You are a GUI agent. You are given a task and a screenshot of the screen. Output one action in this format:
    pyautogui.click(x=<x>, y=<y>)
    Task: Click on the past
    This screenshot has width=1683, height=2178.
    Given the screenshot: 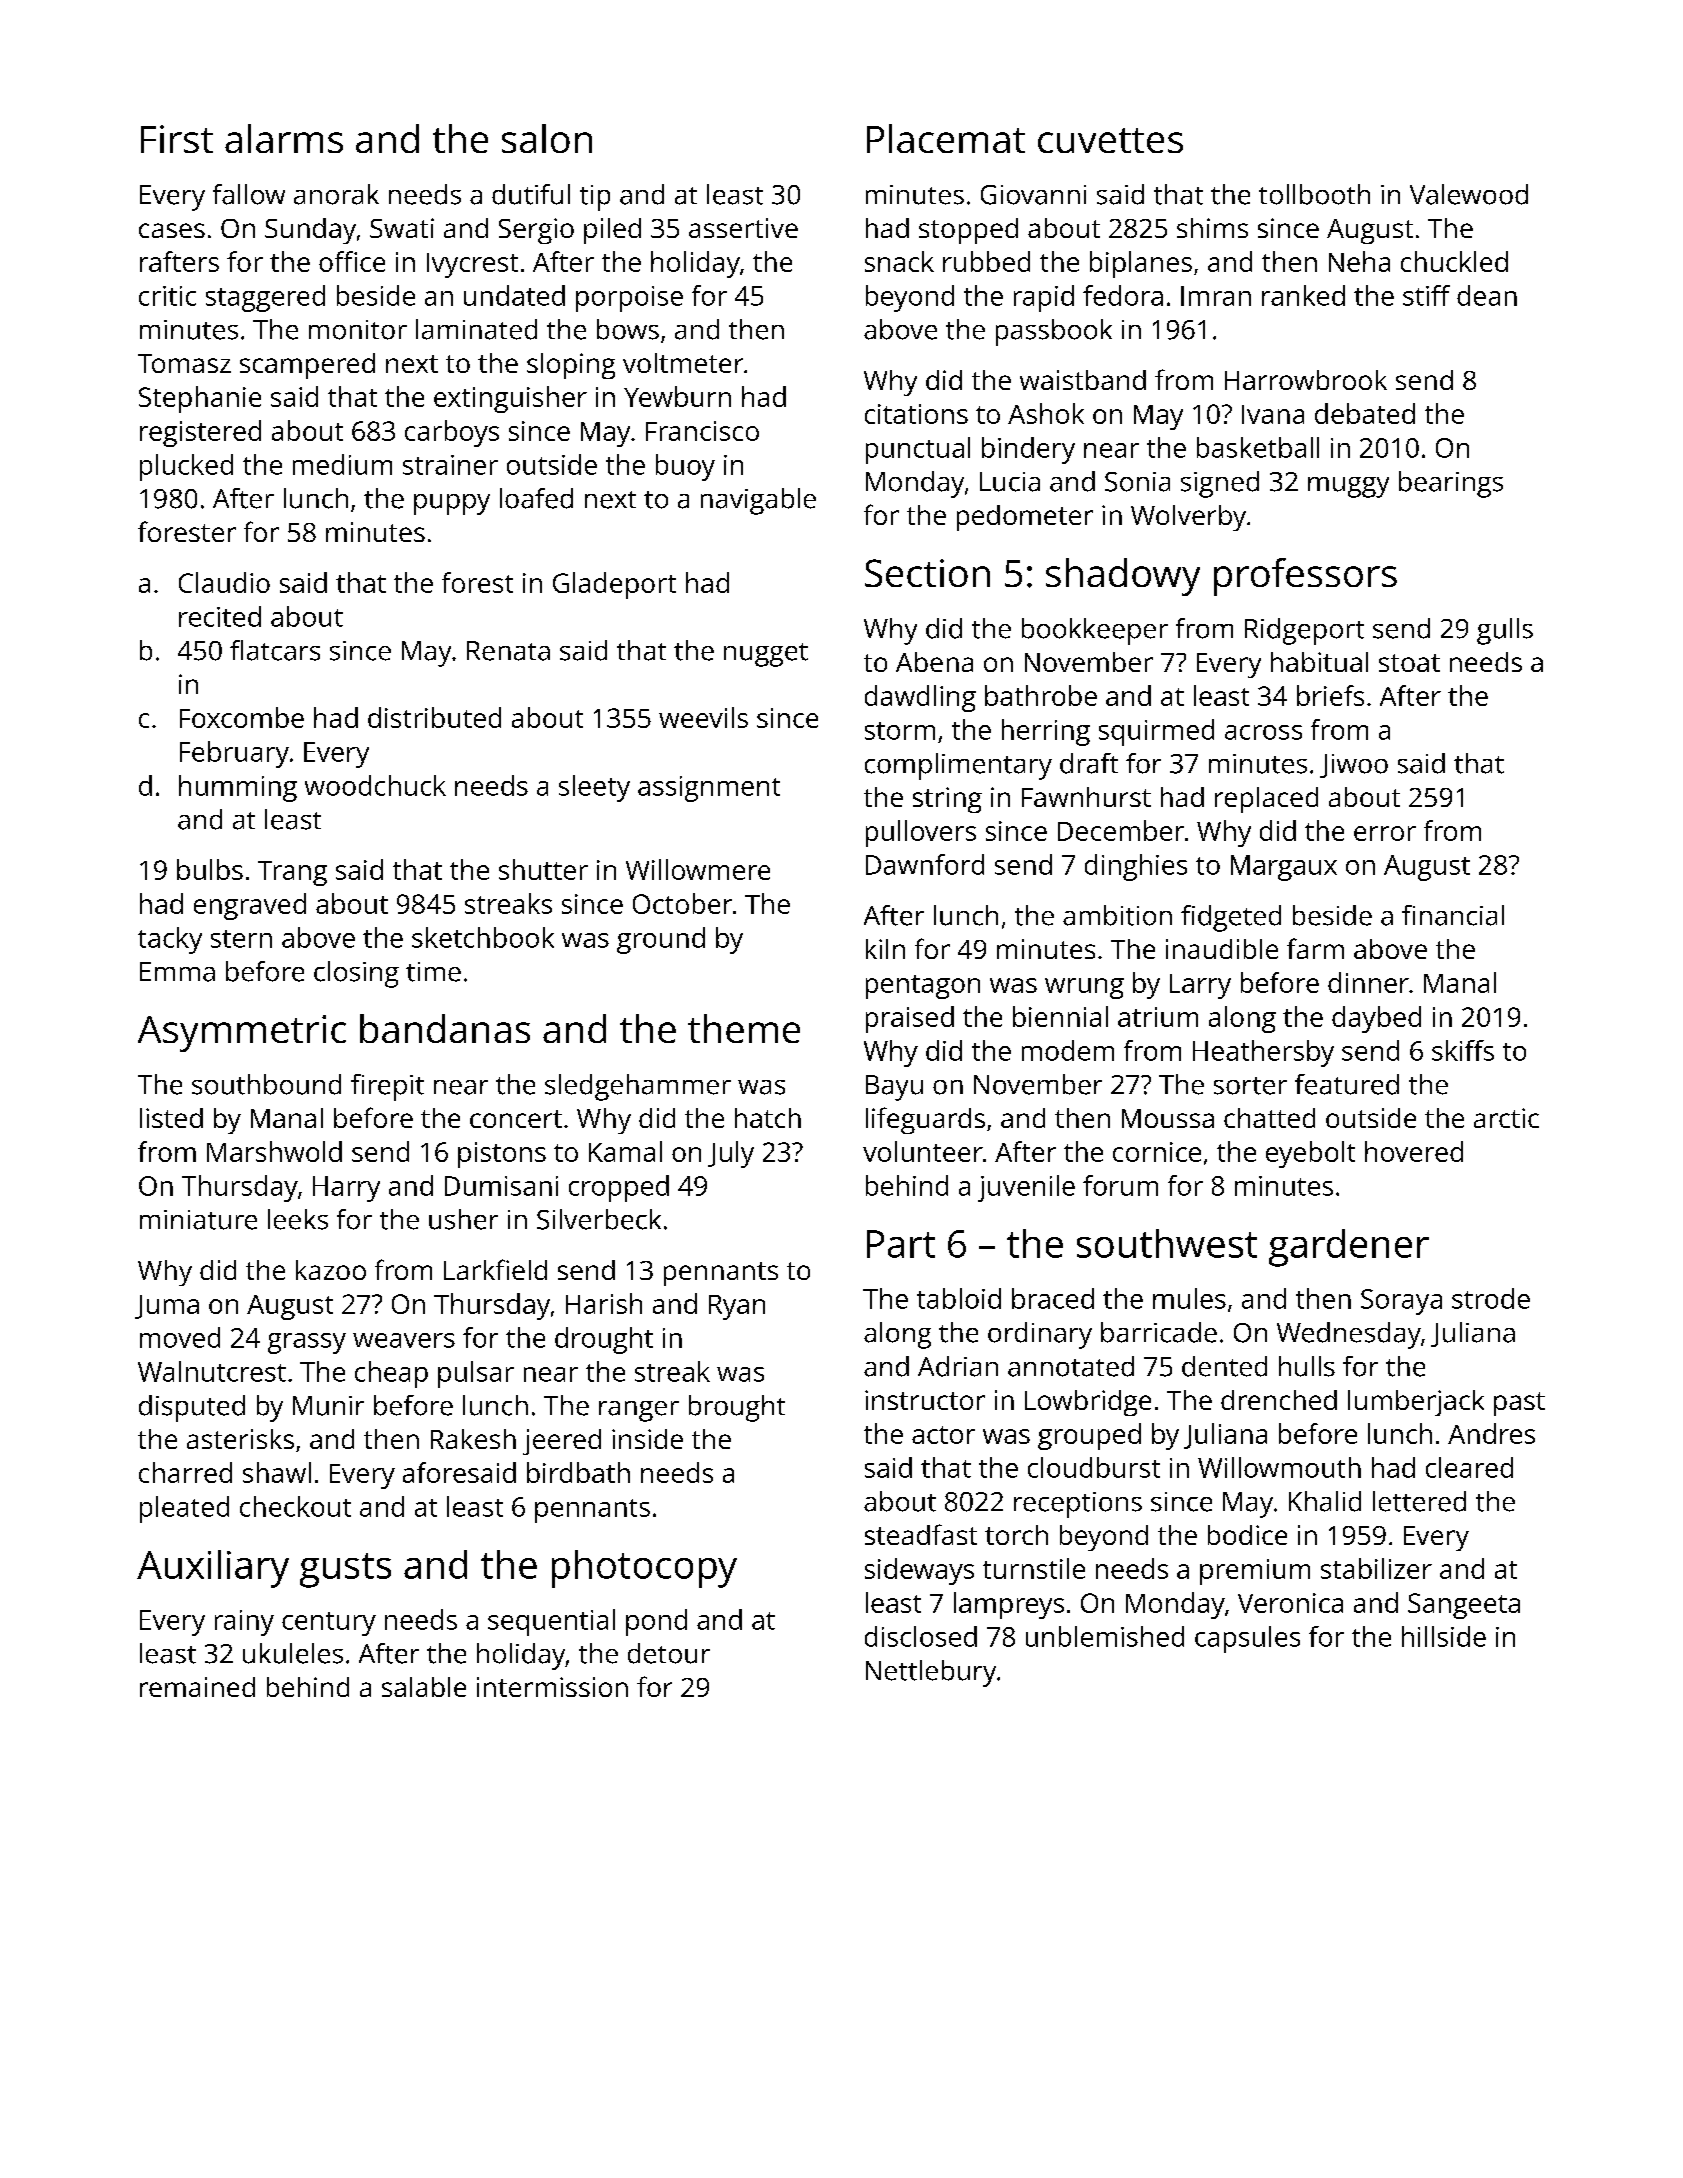 What is the action you would take?
    pyautogui.click(x=1519, y=1404)
